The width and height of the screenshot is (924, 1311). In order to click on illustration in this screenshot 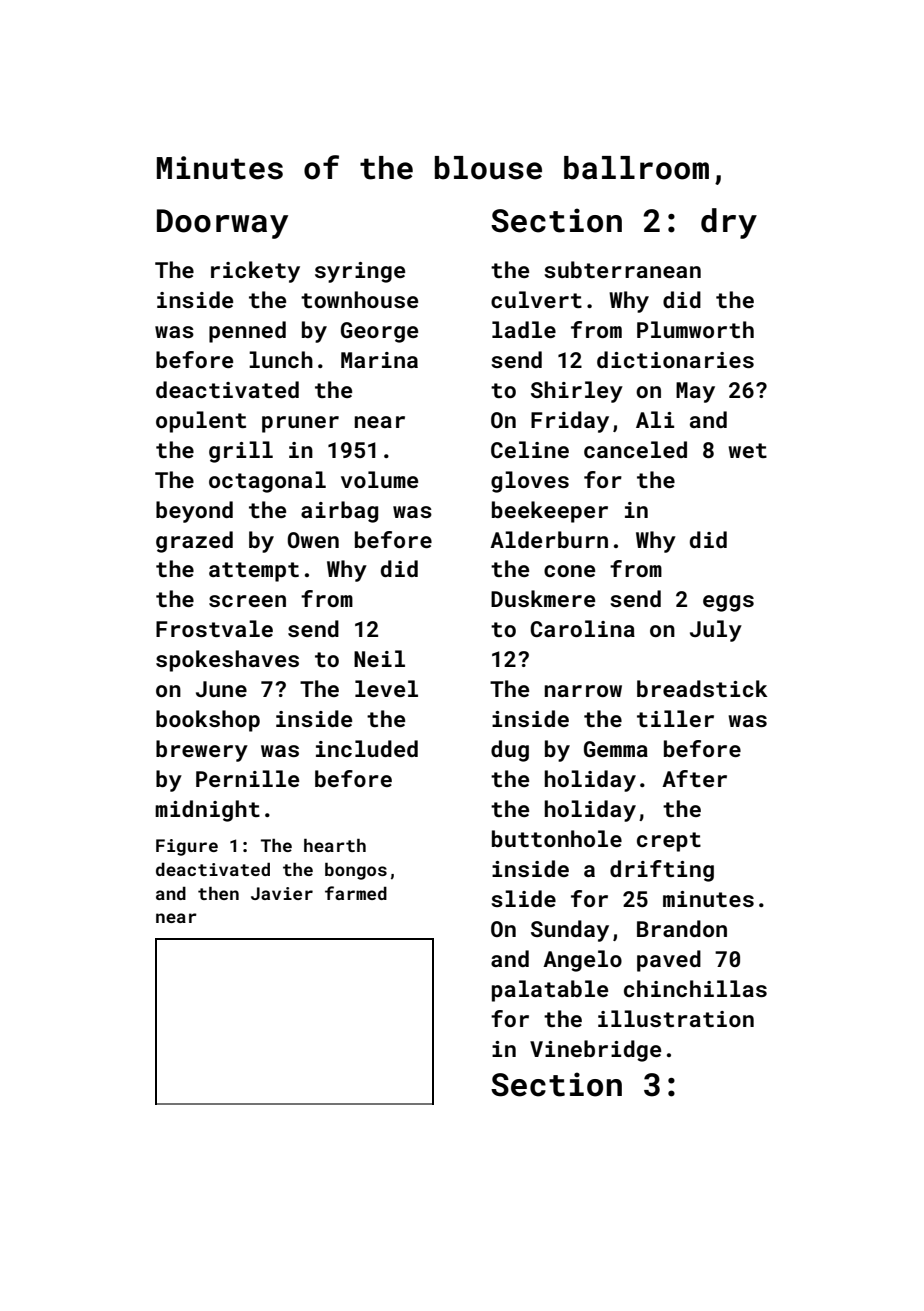, I will do `click(676, 1018)`.
